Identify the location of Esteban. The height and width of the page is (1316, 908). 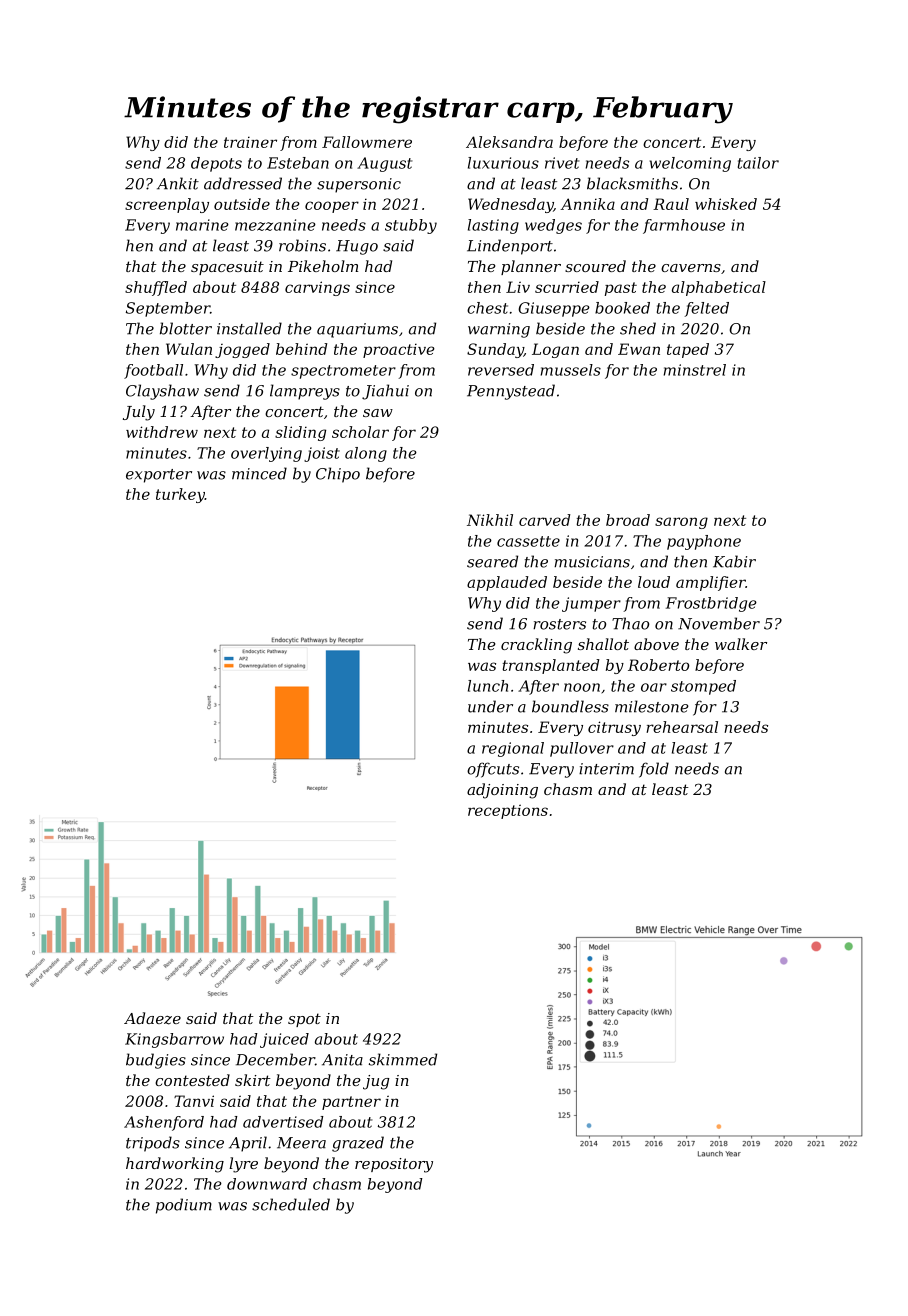
(298, 163).
